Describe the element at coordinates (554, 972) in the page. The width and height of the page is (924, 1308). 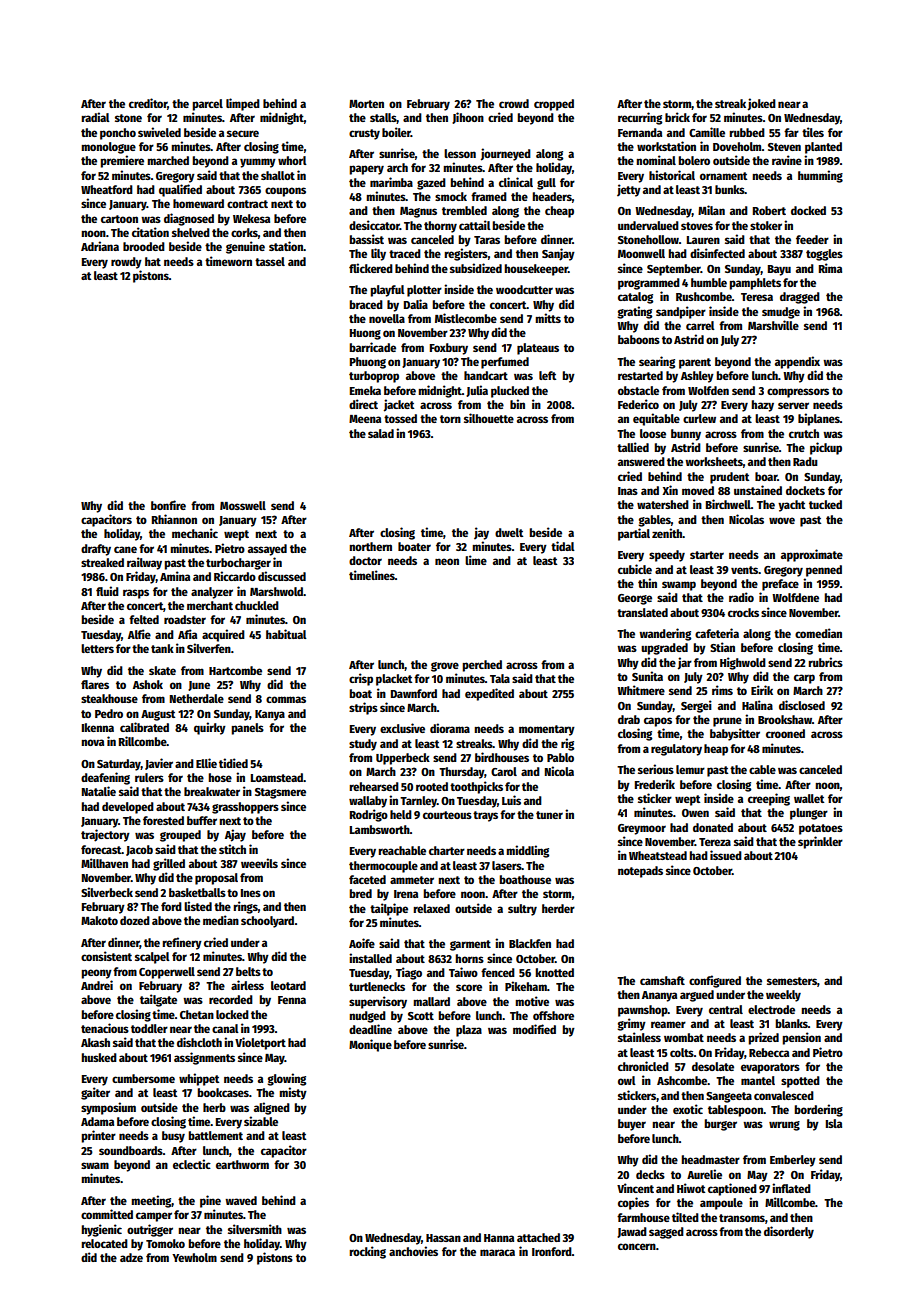
I see `knotted` at that location.
